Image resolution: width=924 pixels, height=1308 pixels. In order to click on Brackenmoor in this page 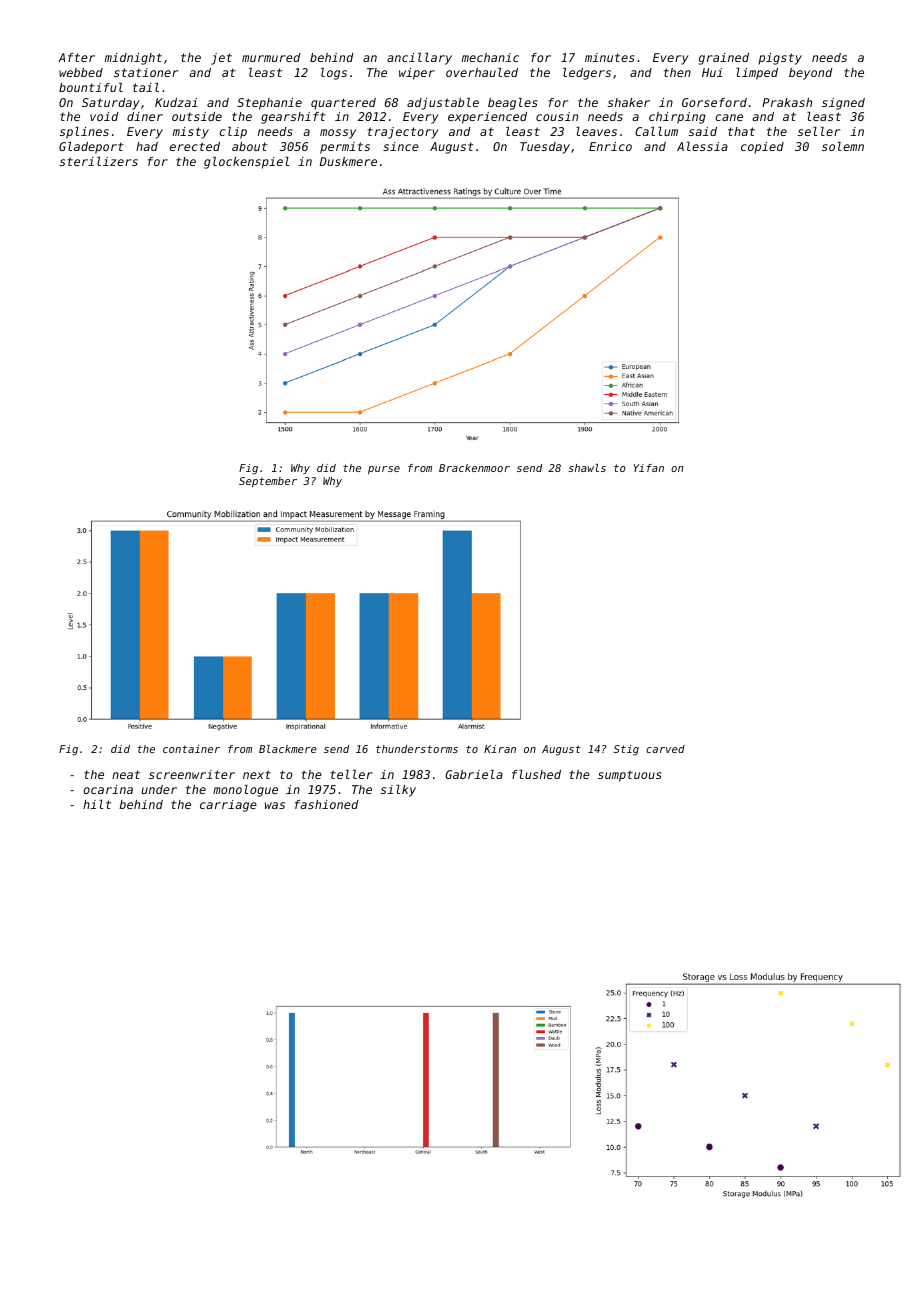, I will do `click(474, 468)`.
